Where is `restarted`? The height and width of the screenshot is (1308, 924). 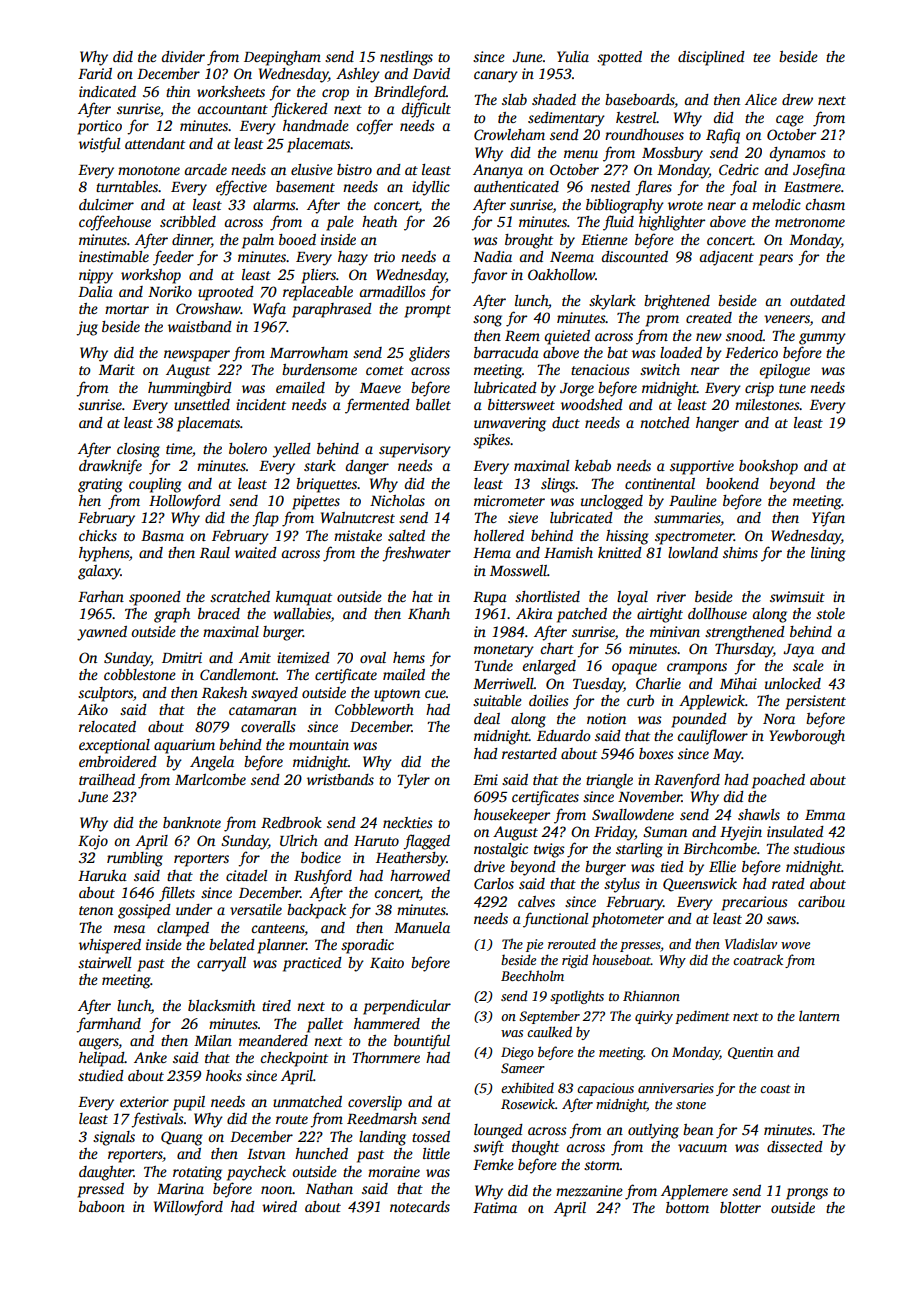
restarted is located at coordinates (529, 753).
